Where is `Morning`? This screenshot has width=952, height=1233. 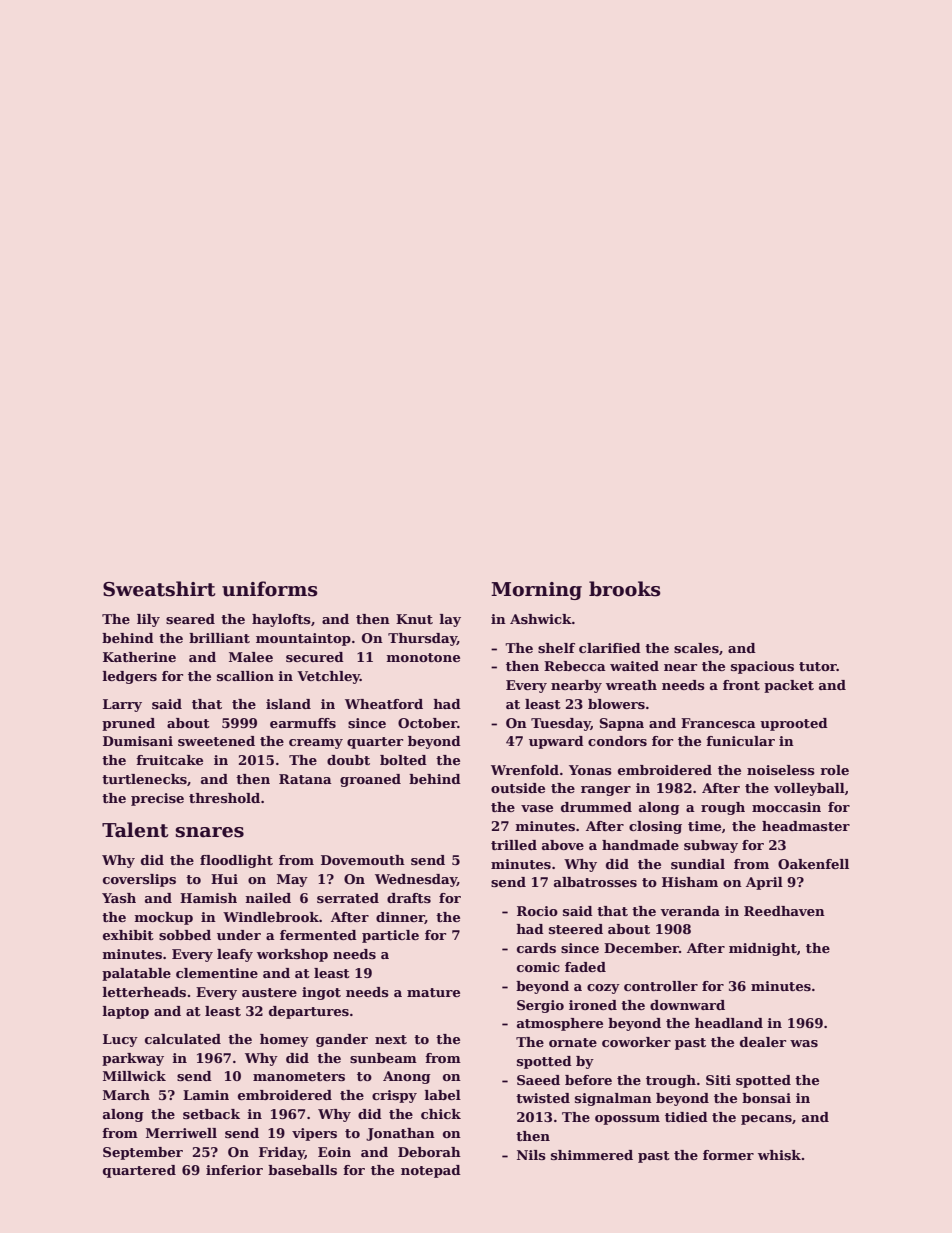 Morning is located at coordinates (536, 591).
